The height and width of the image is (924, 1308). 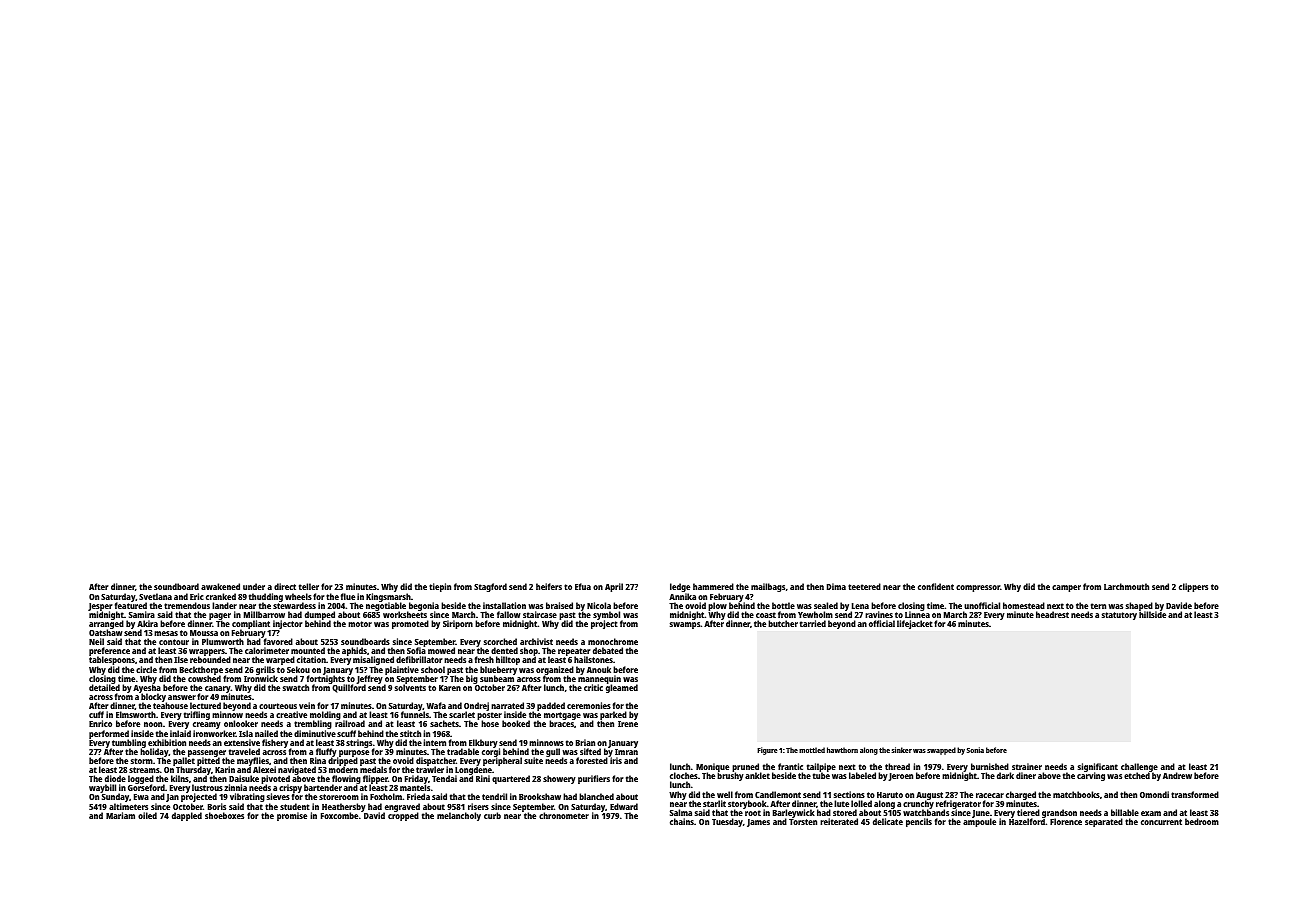 What do you see at coordinates (599, 669) in the image?
I see `Anouk` at bounding box center [599, 669].
